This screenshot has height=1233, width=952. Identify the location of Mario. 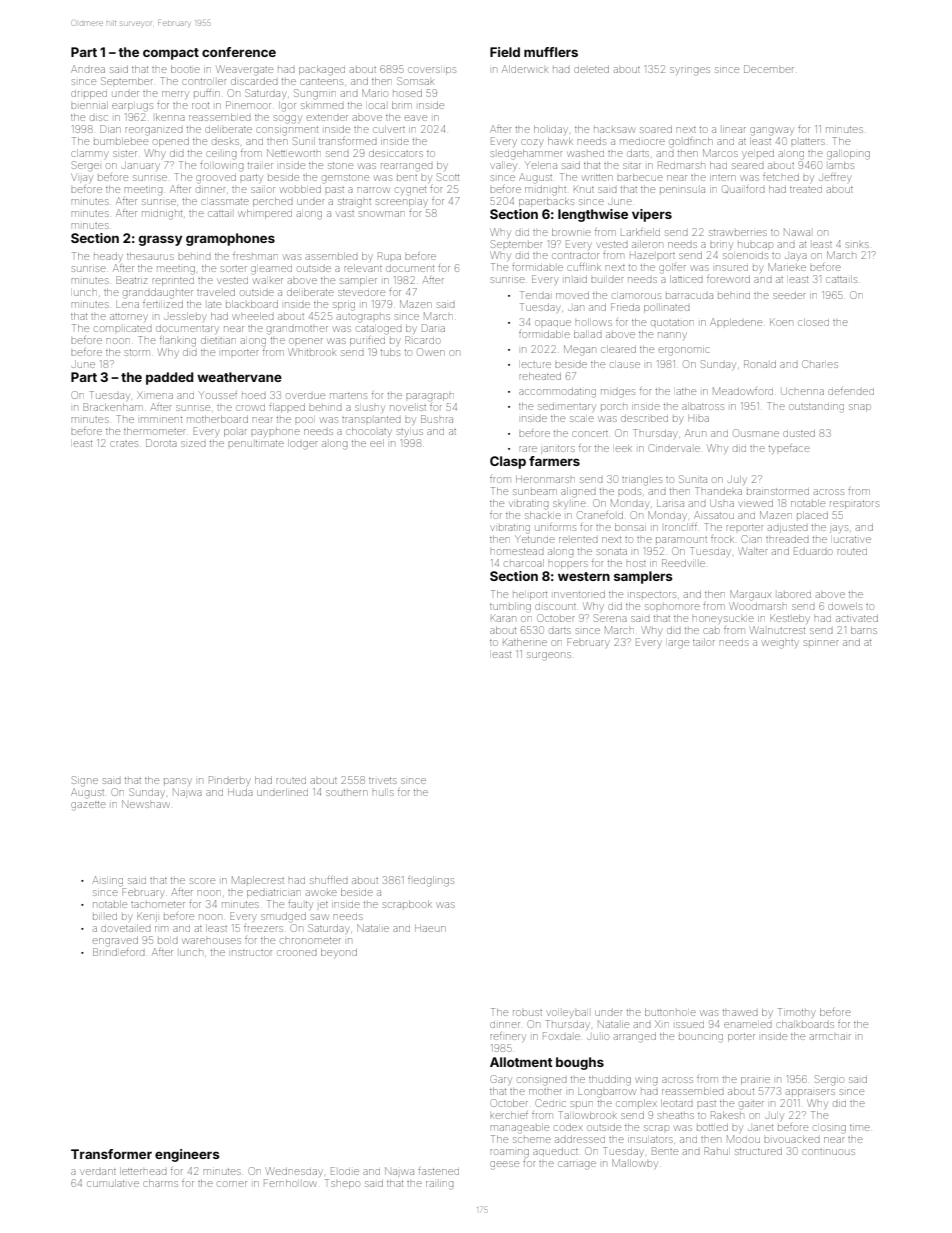
(374, 93).
